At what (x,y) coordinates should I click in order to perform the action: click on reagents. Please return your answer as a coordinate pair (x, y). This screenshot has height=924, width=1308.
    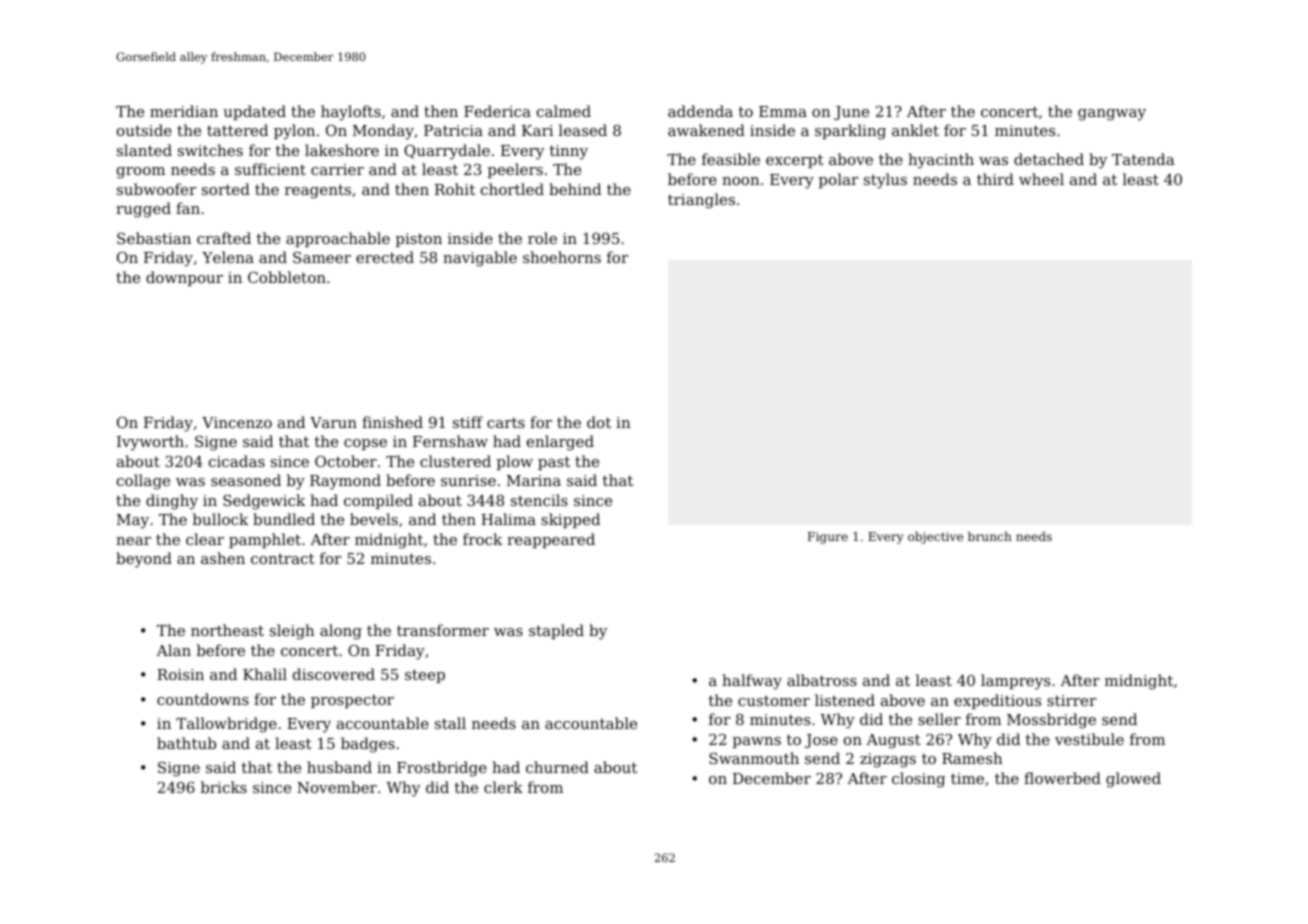
    Looking at the image, I should click on (318, 191).
